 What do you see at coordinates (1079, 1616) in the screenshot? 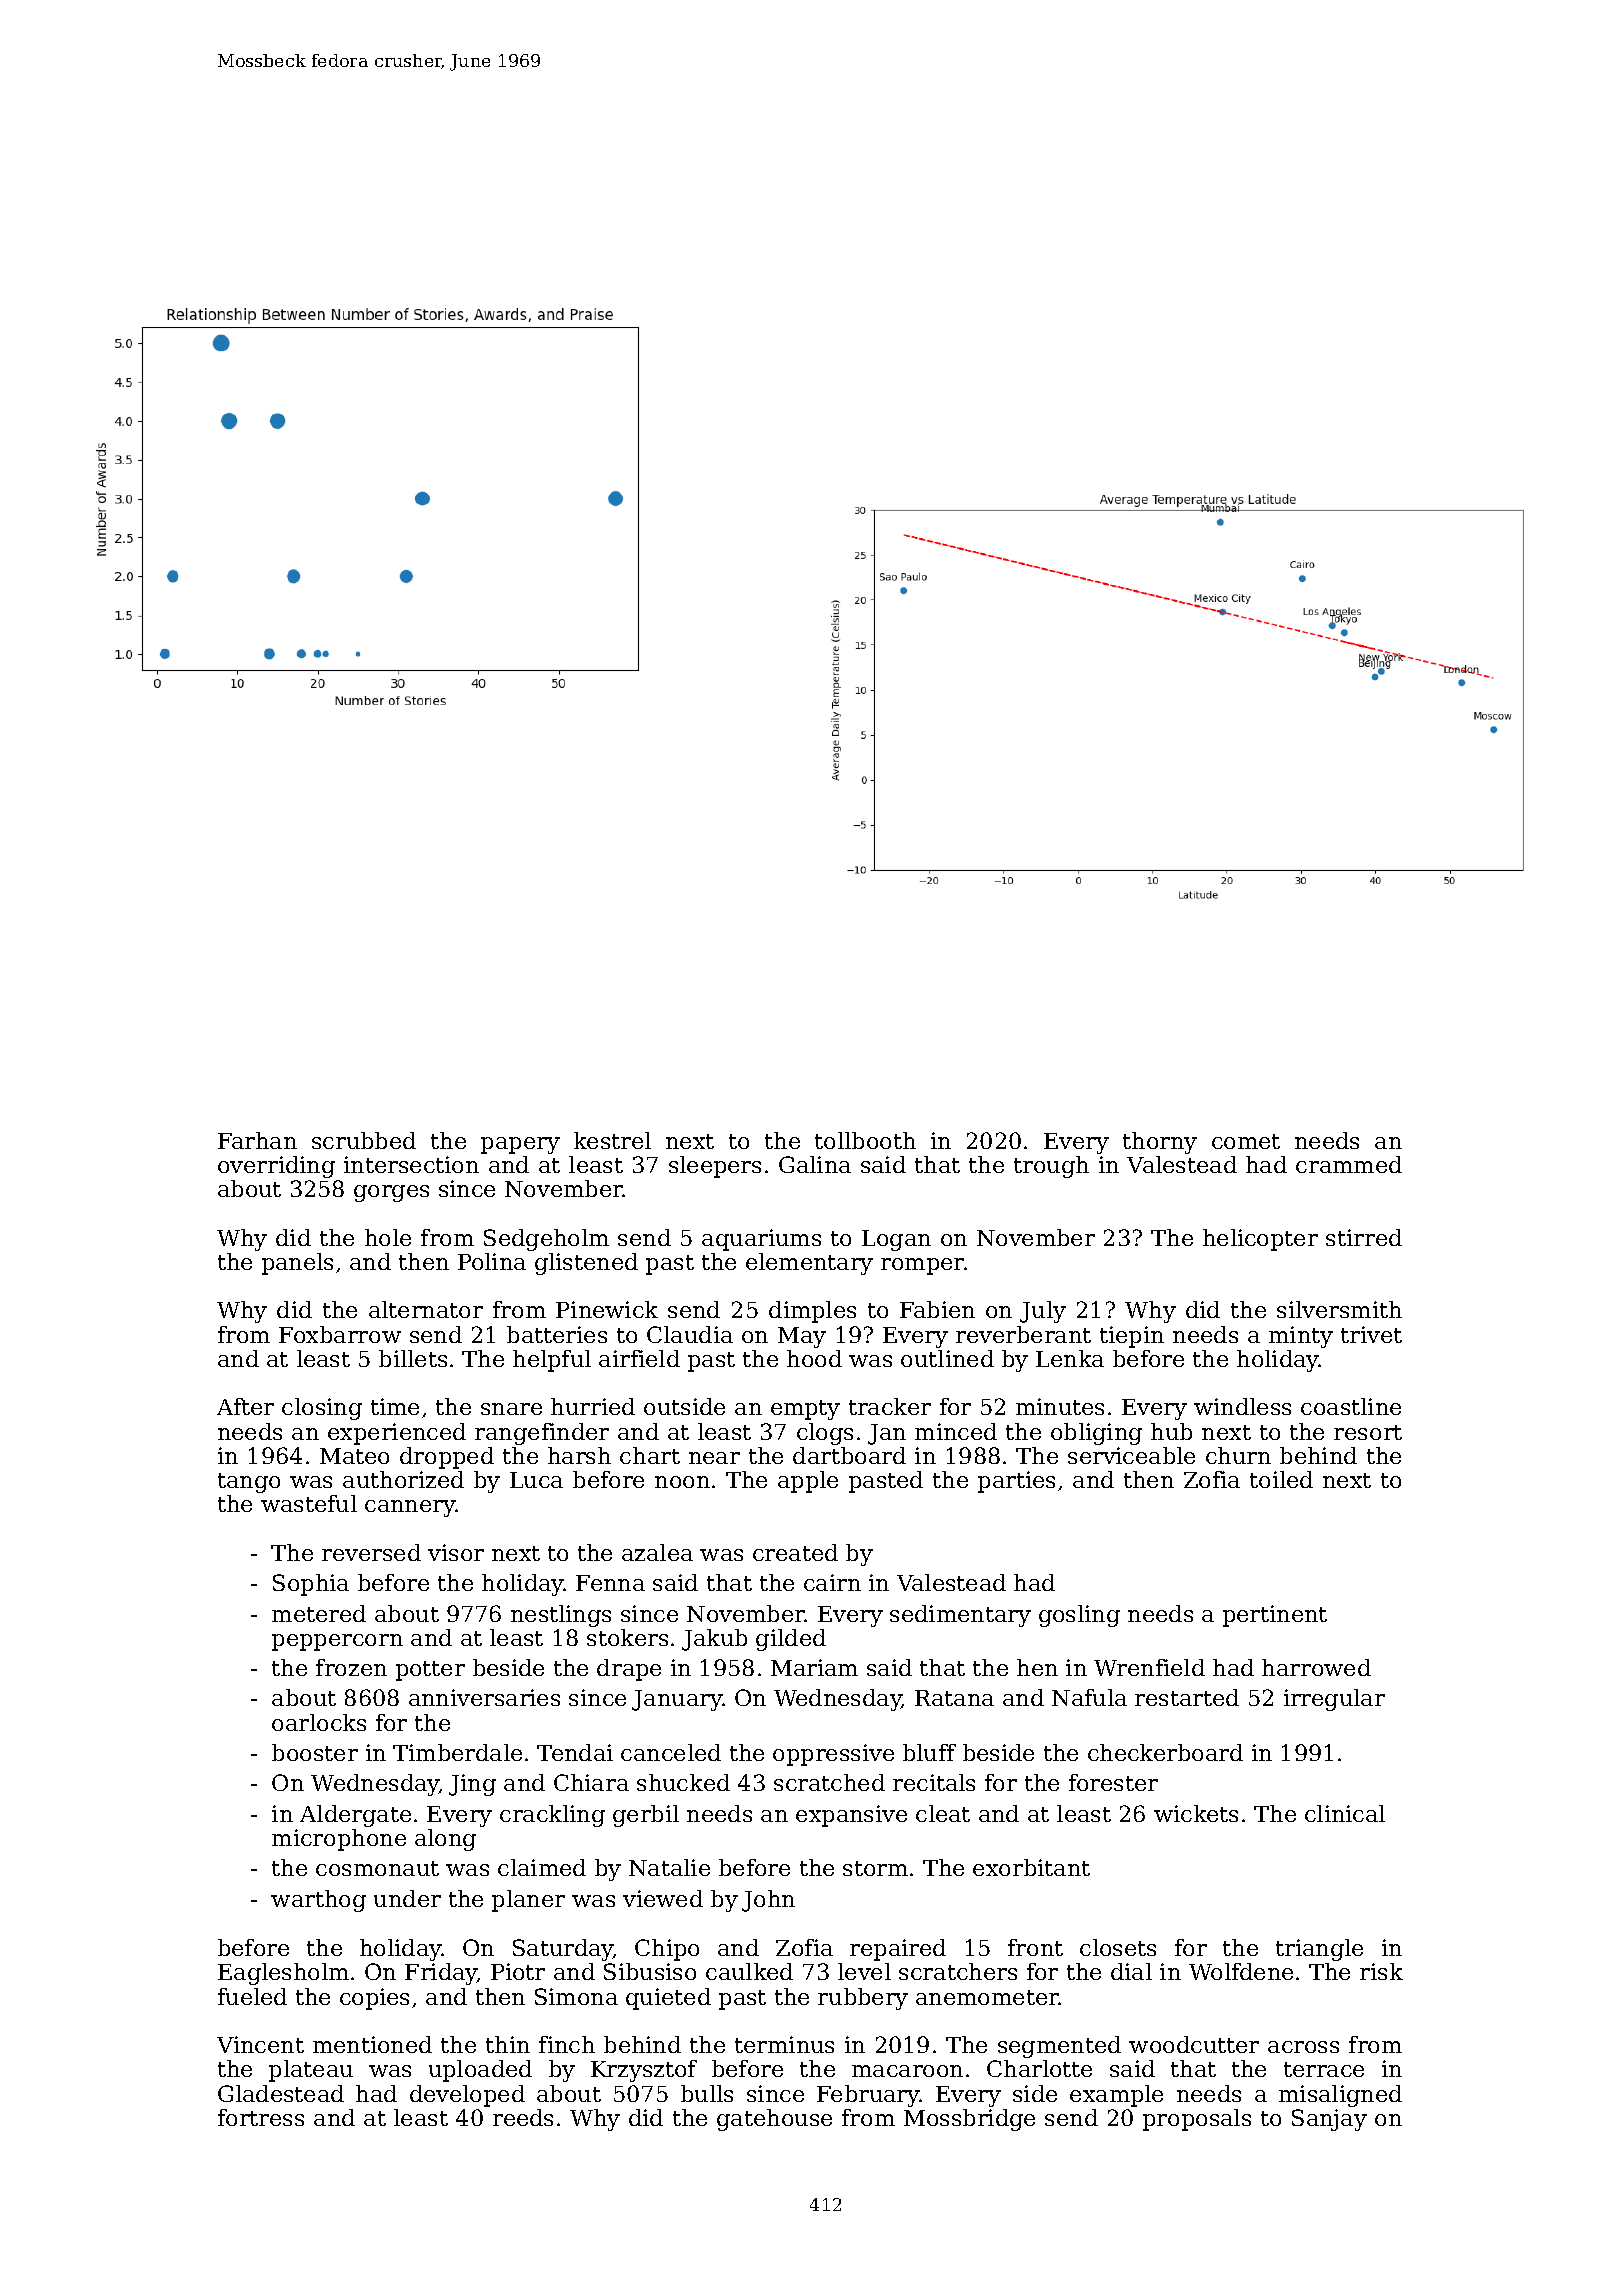
I see `gosling` at bounding box center [1079, 1616].
